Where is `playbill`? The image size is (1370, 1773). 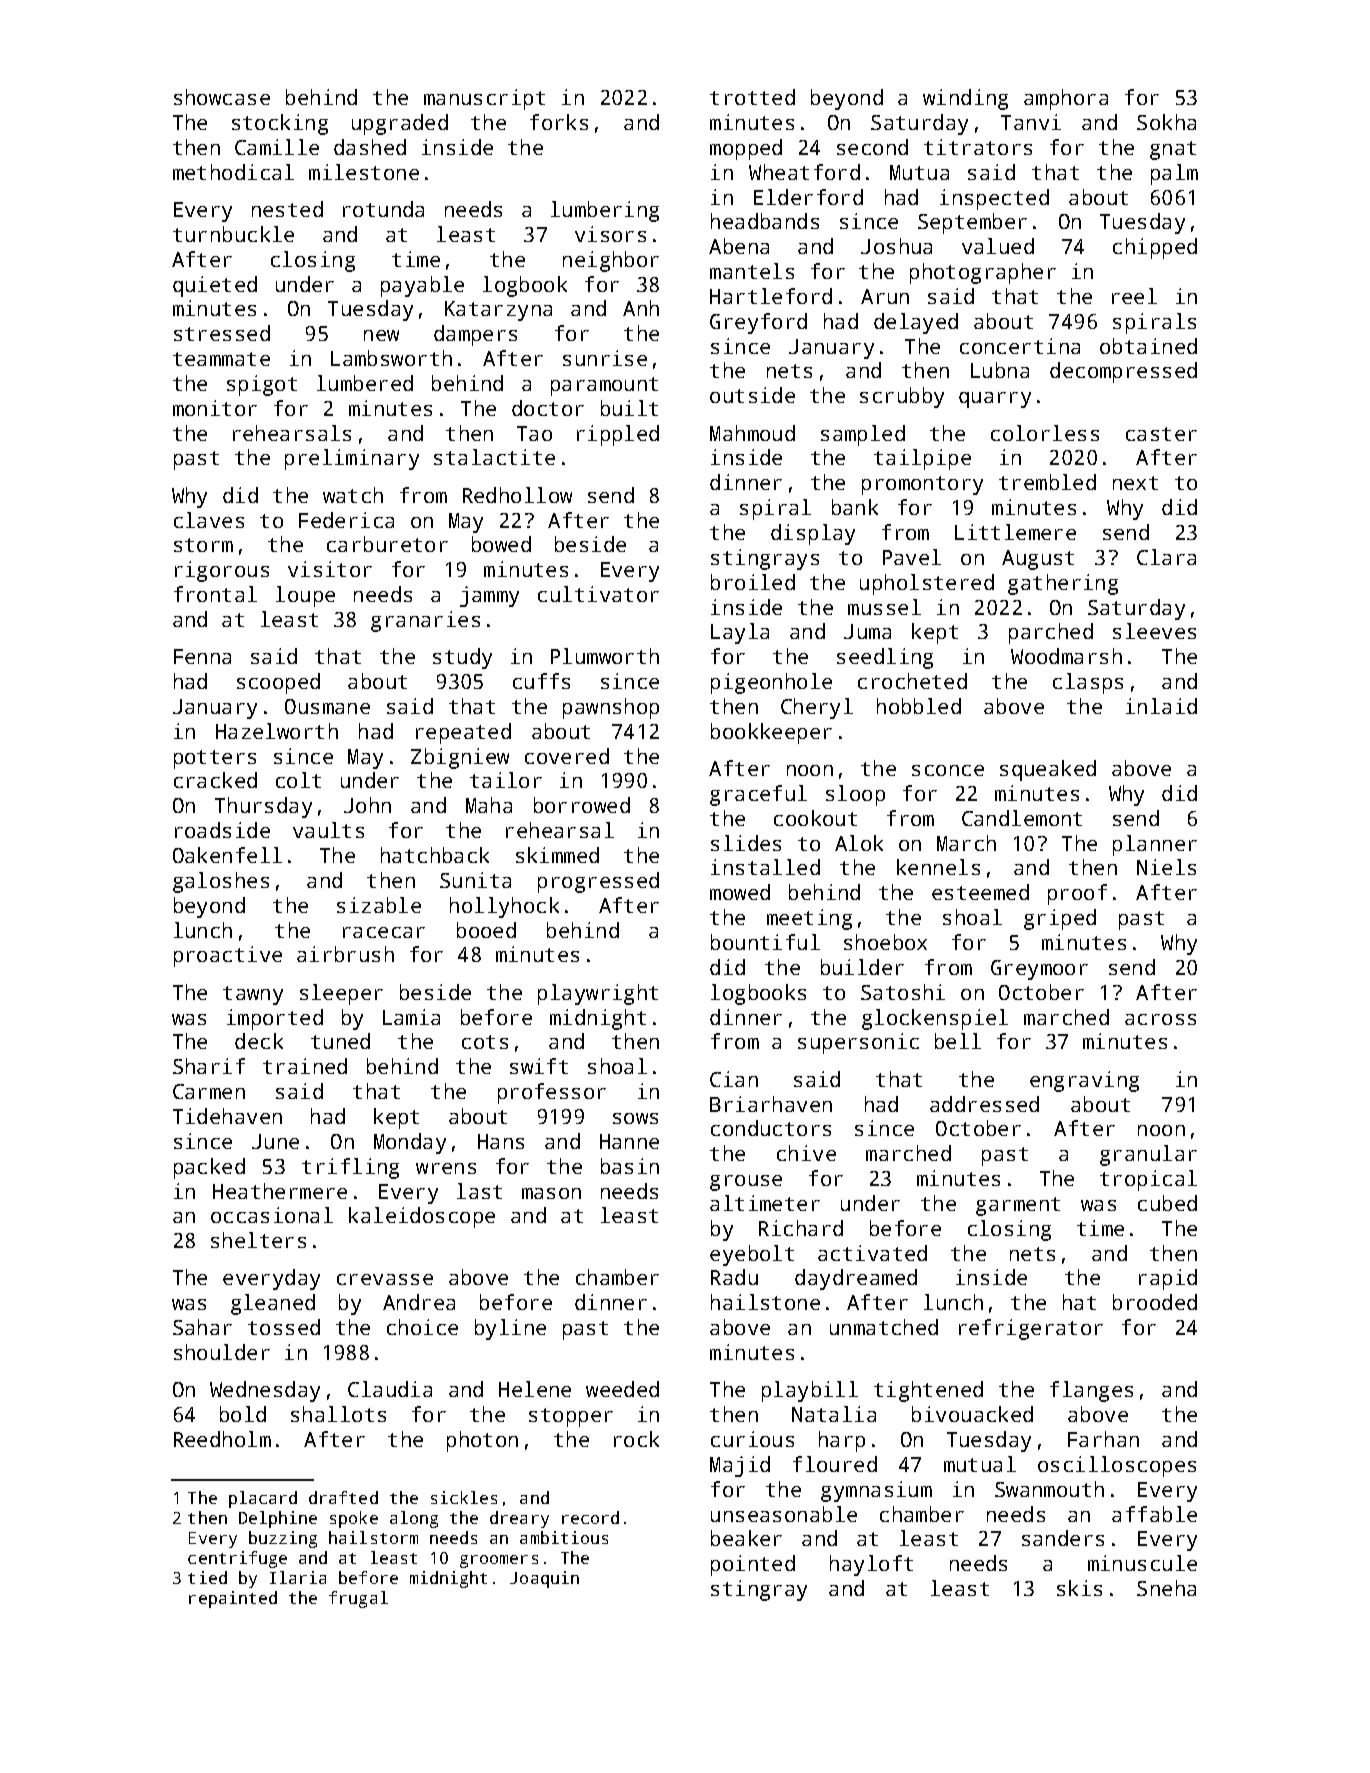
playbill is located at coordinates (810, 1391).
